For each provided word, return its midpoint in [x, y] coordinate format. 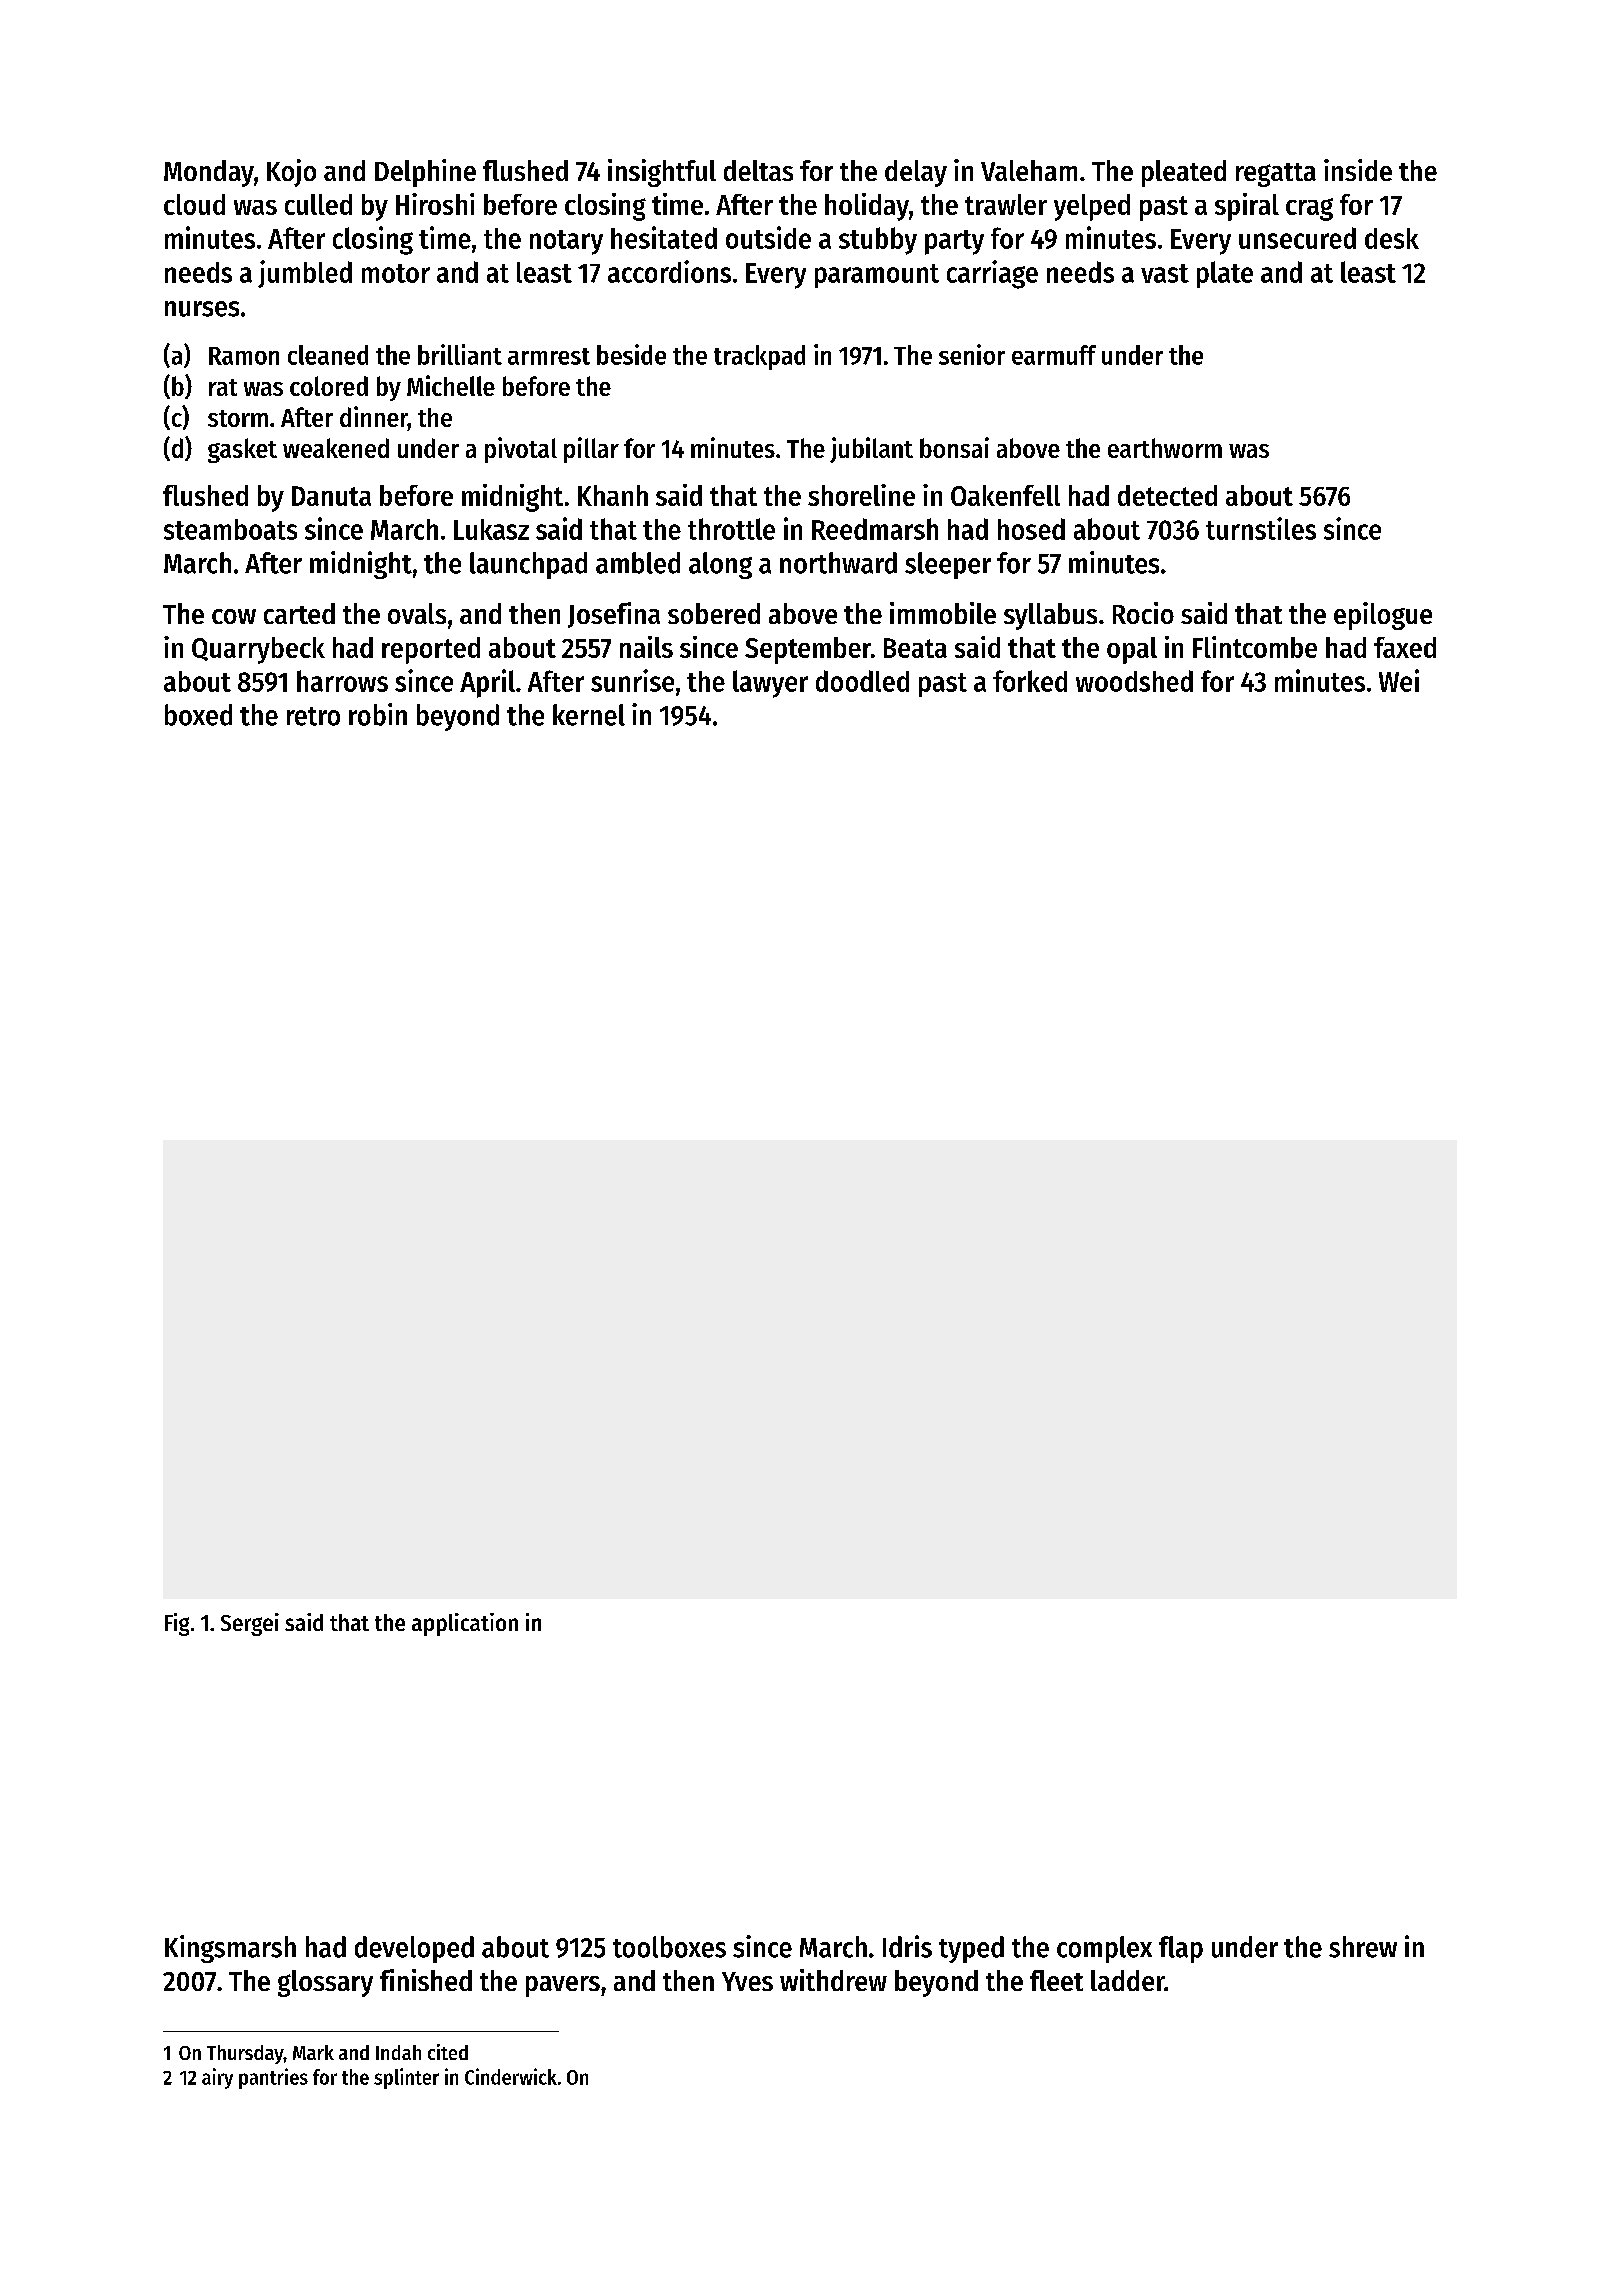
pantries [273, 2078]
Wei [1399, 680]
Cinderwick [511, 2076]
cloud [194, 204]
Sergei [250, 1624]
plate [1225, 274]
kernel [589, 715]
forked [1030, 681]
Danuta [331, 496]
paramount [877, 276]
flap [1181, 1949]
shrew [1363, 1947]
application [465, 1624]
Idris [907, 1946]
